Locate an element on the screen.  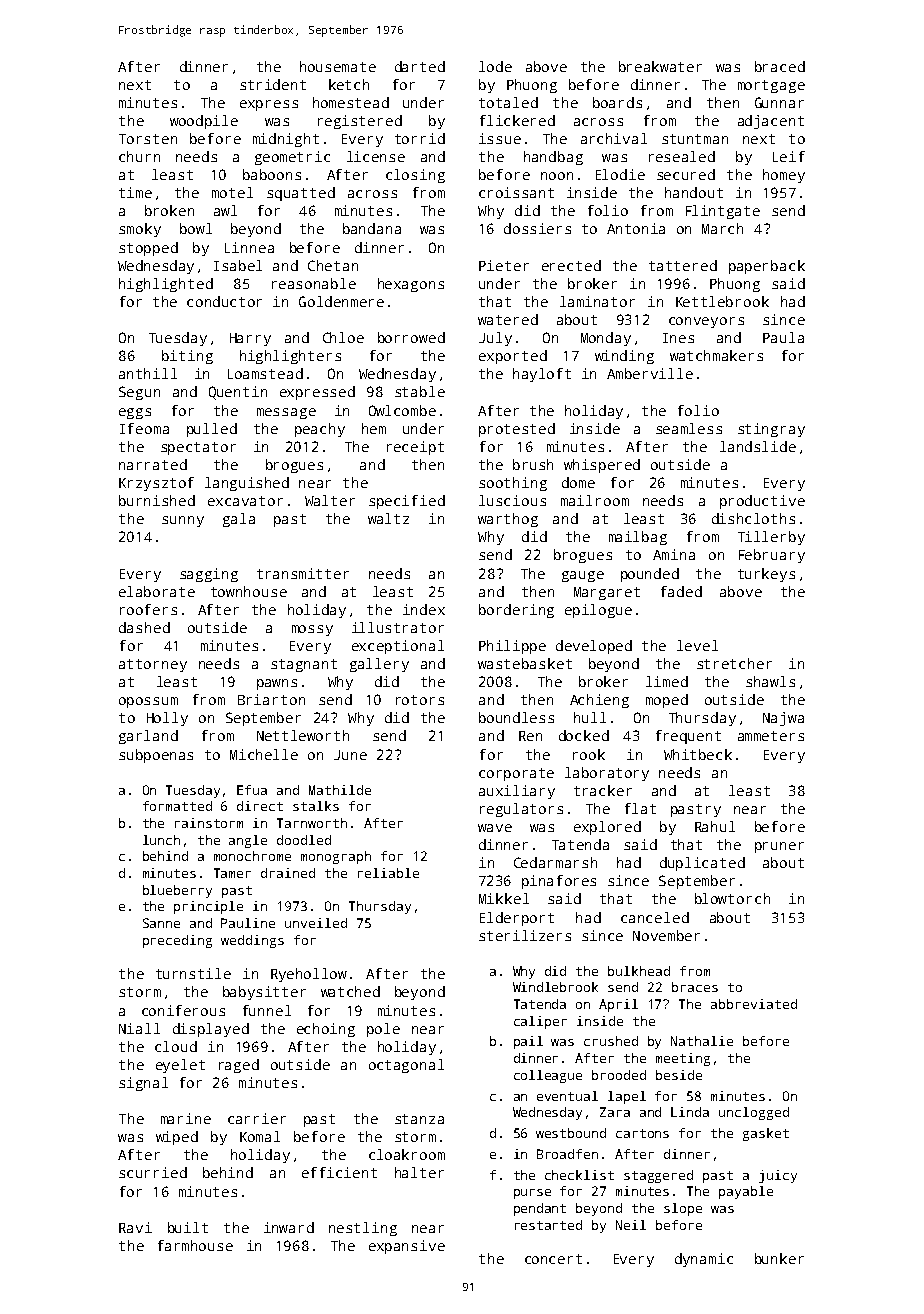
seamless is located at coordinates (689, 428).
